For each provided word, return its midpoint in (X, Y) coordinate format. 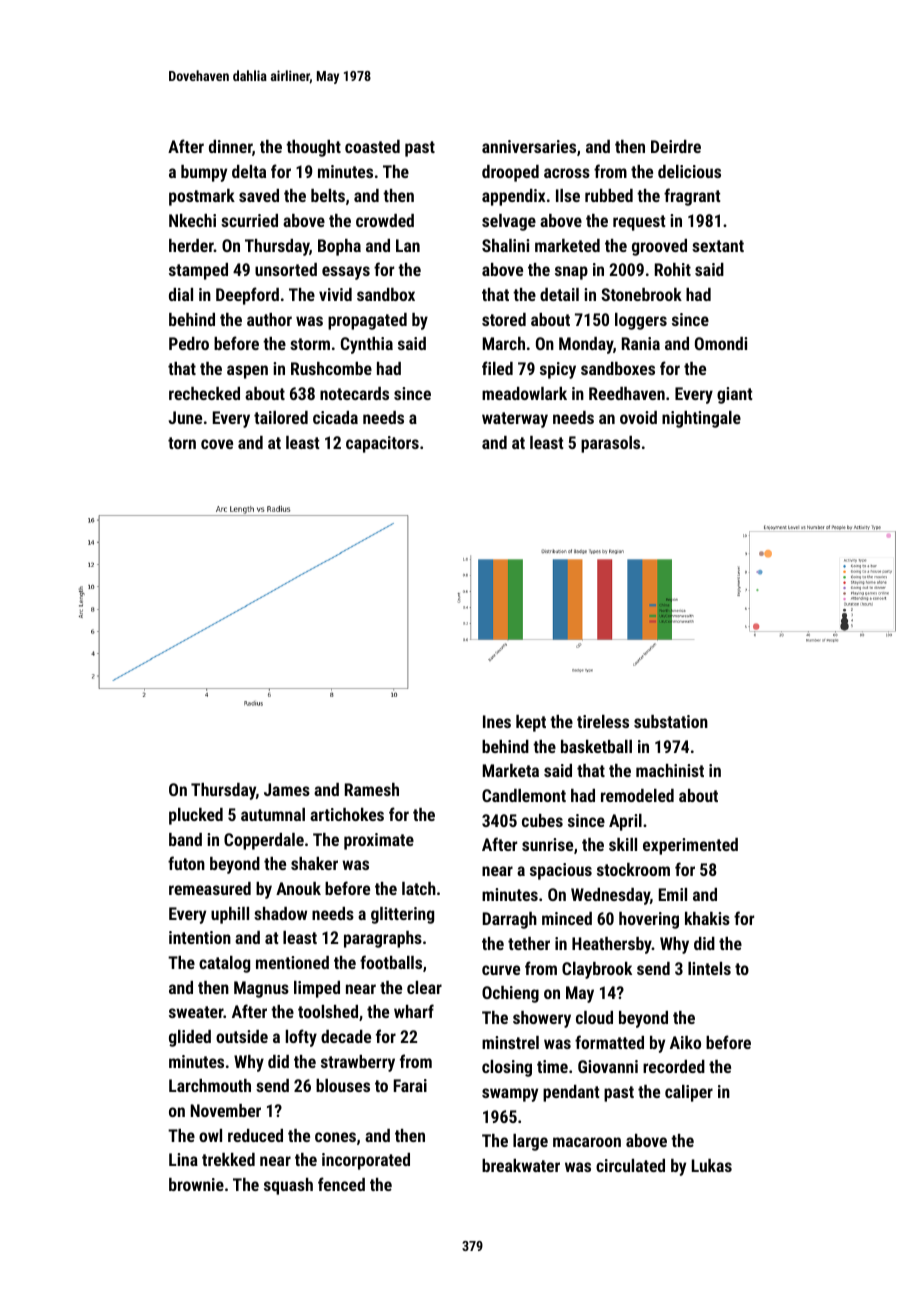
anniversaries (529, 146)
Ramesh (372, 789)
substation (671, 721)
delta (249, 171)
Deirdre (676, 146)
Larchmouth (210, 1085)
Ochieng (510, 994)
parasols (610, 444)
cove (217, 444)
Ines (497, 721)
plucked (196, 816)
